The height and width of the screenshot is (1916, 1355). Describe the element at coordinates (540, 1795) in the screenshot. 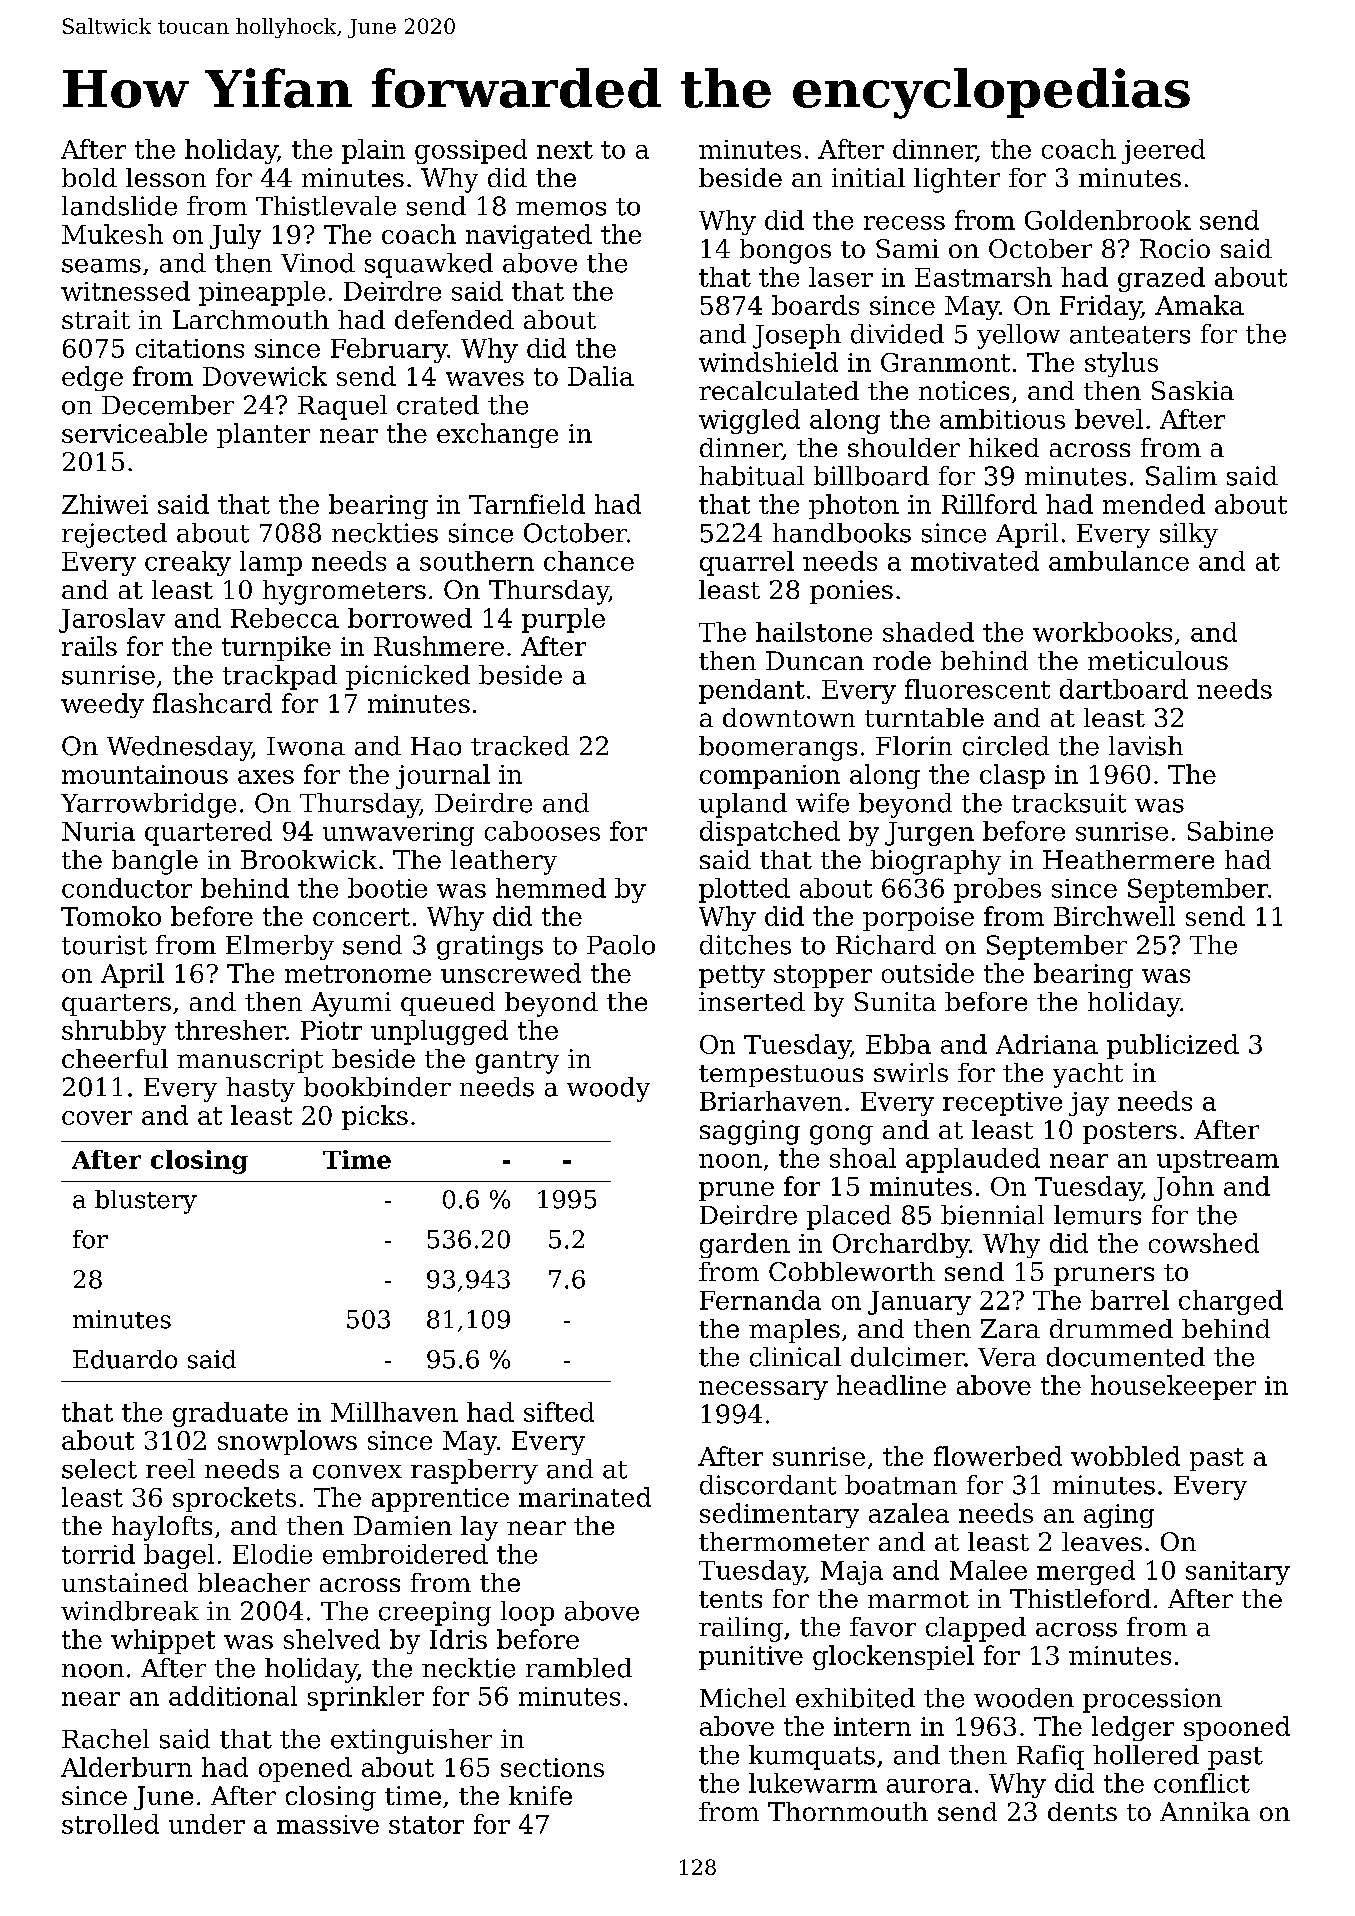

I see `knife` at that location.
